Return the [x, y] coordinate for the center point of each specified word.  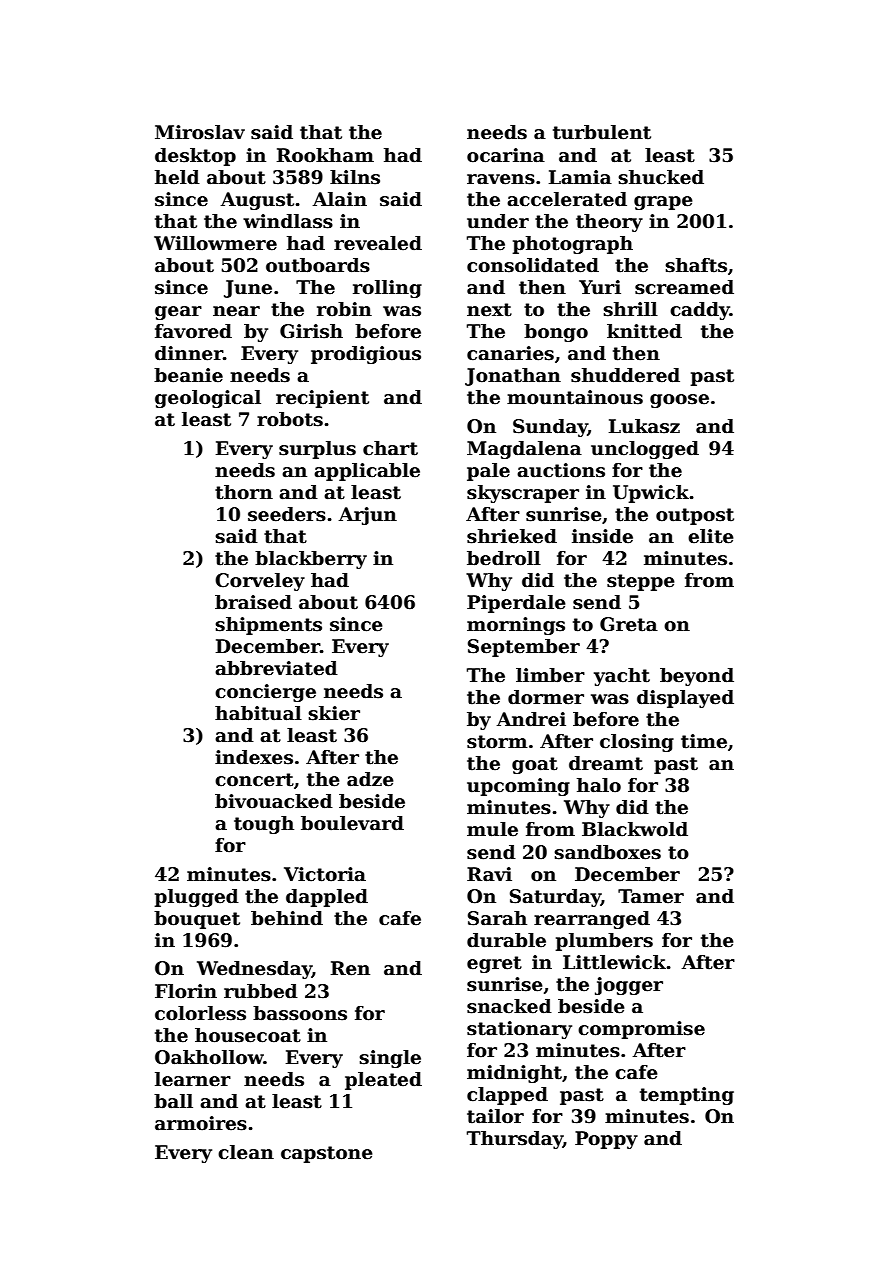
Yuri [600, 287]
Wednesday [254, 970]
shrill [630, 309]
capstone [327, 1154]
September [524, 648]
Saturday [555, 898]
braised [253, 602]
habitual [258, 713]
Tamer [651, 896]
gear [178, 313]
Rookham [325, 155]
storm [497, 742]
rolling [387, 289]
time [704, 741]
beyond [697, 677]
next [489, 310]
